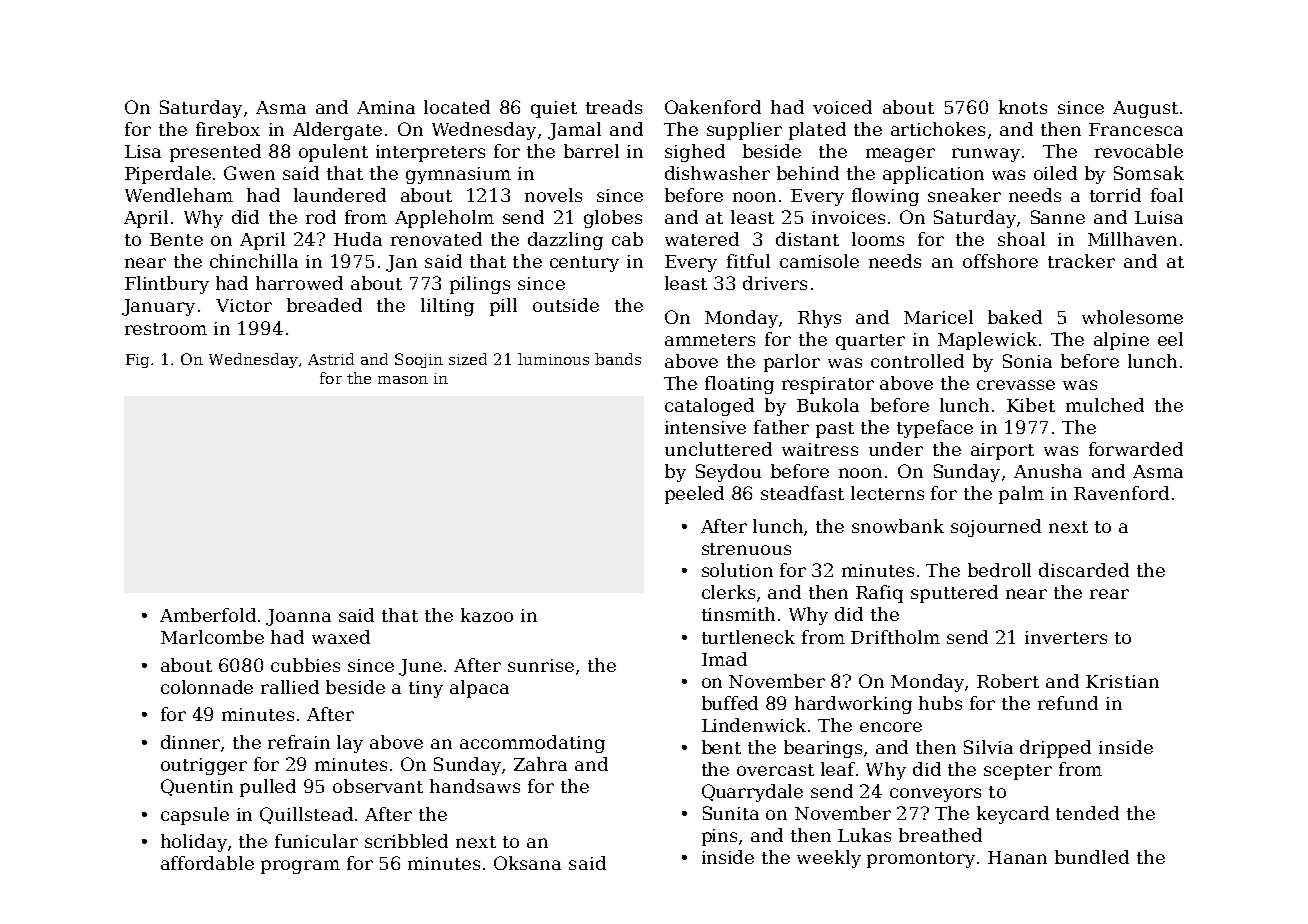  What do you see at coordinates (746, 549) in the image?
I see `strenuous` at bounding box center [746, 549].
